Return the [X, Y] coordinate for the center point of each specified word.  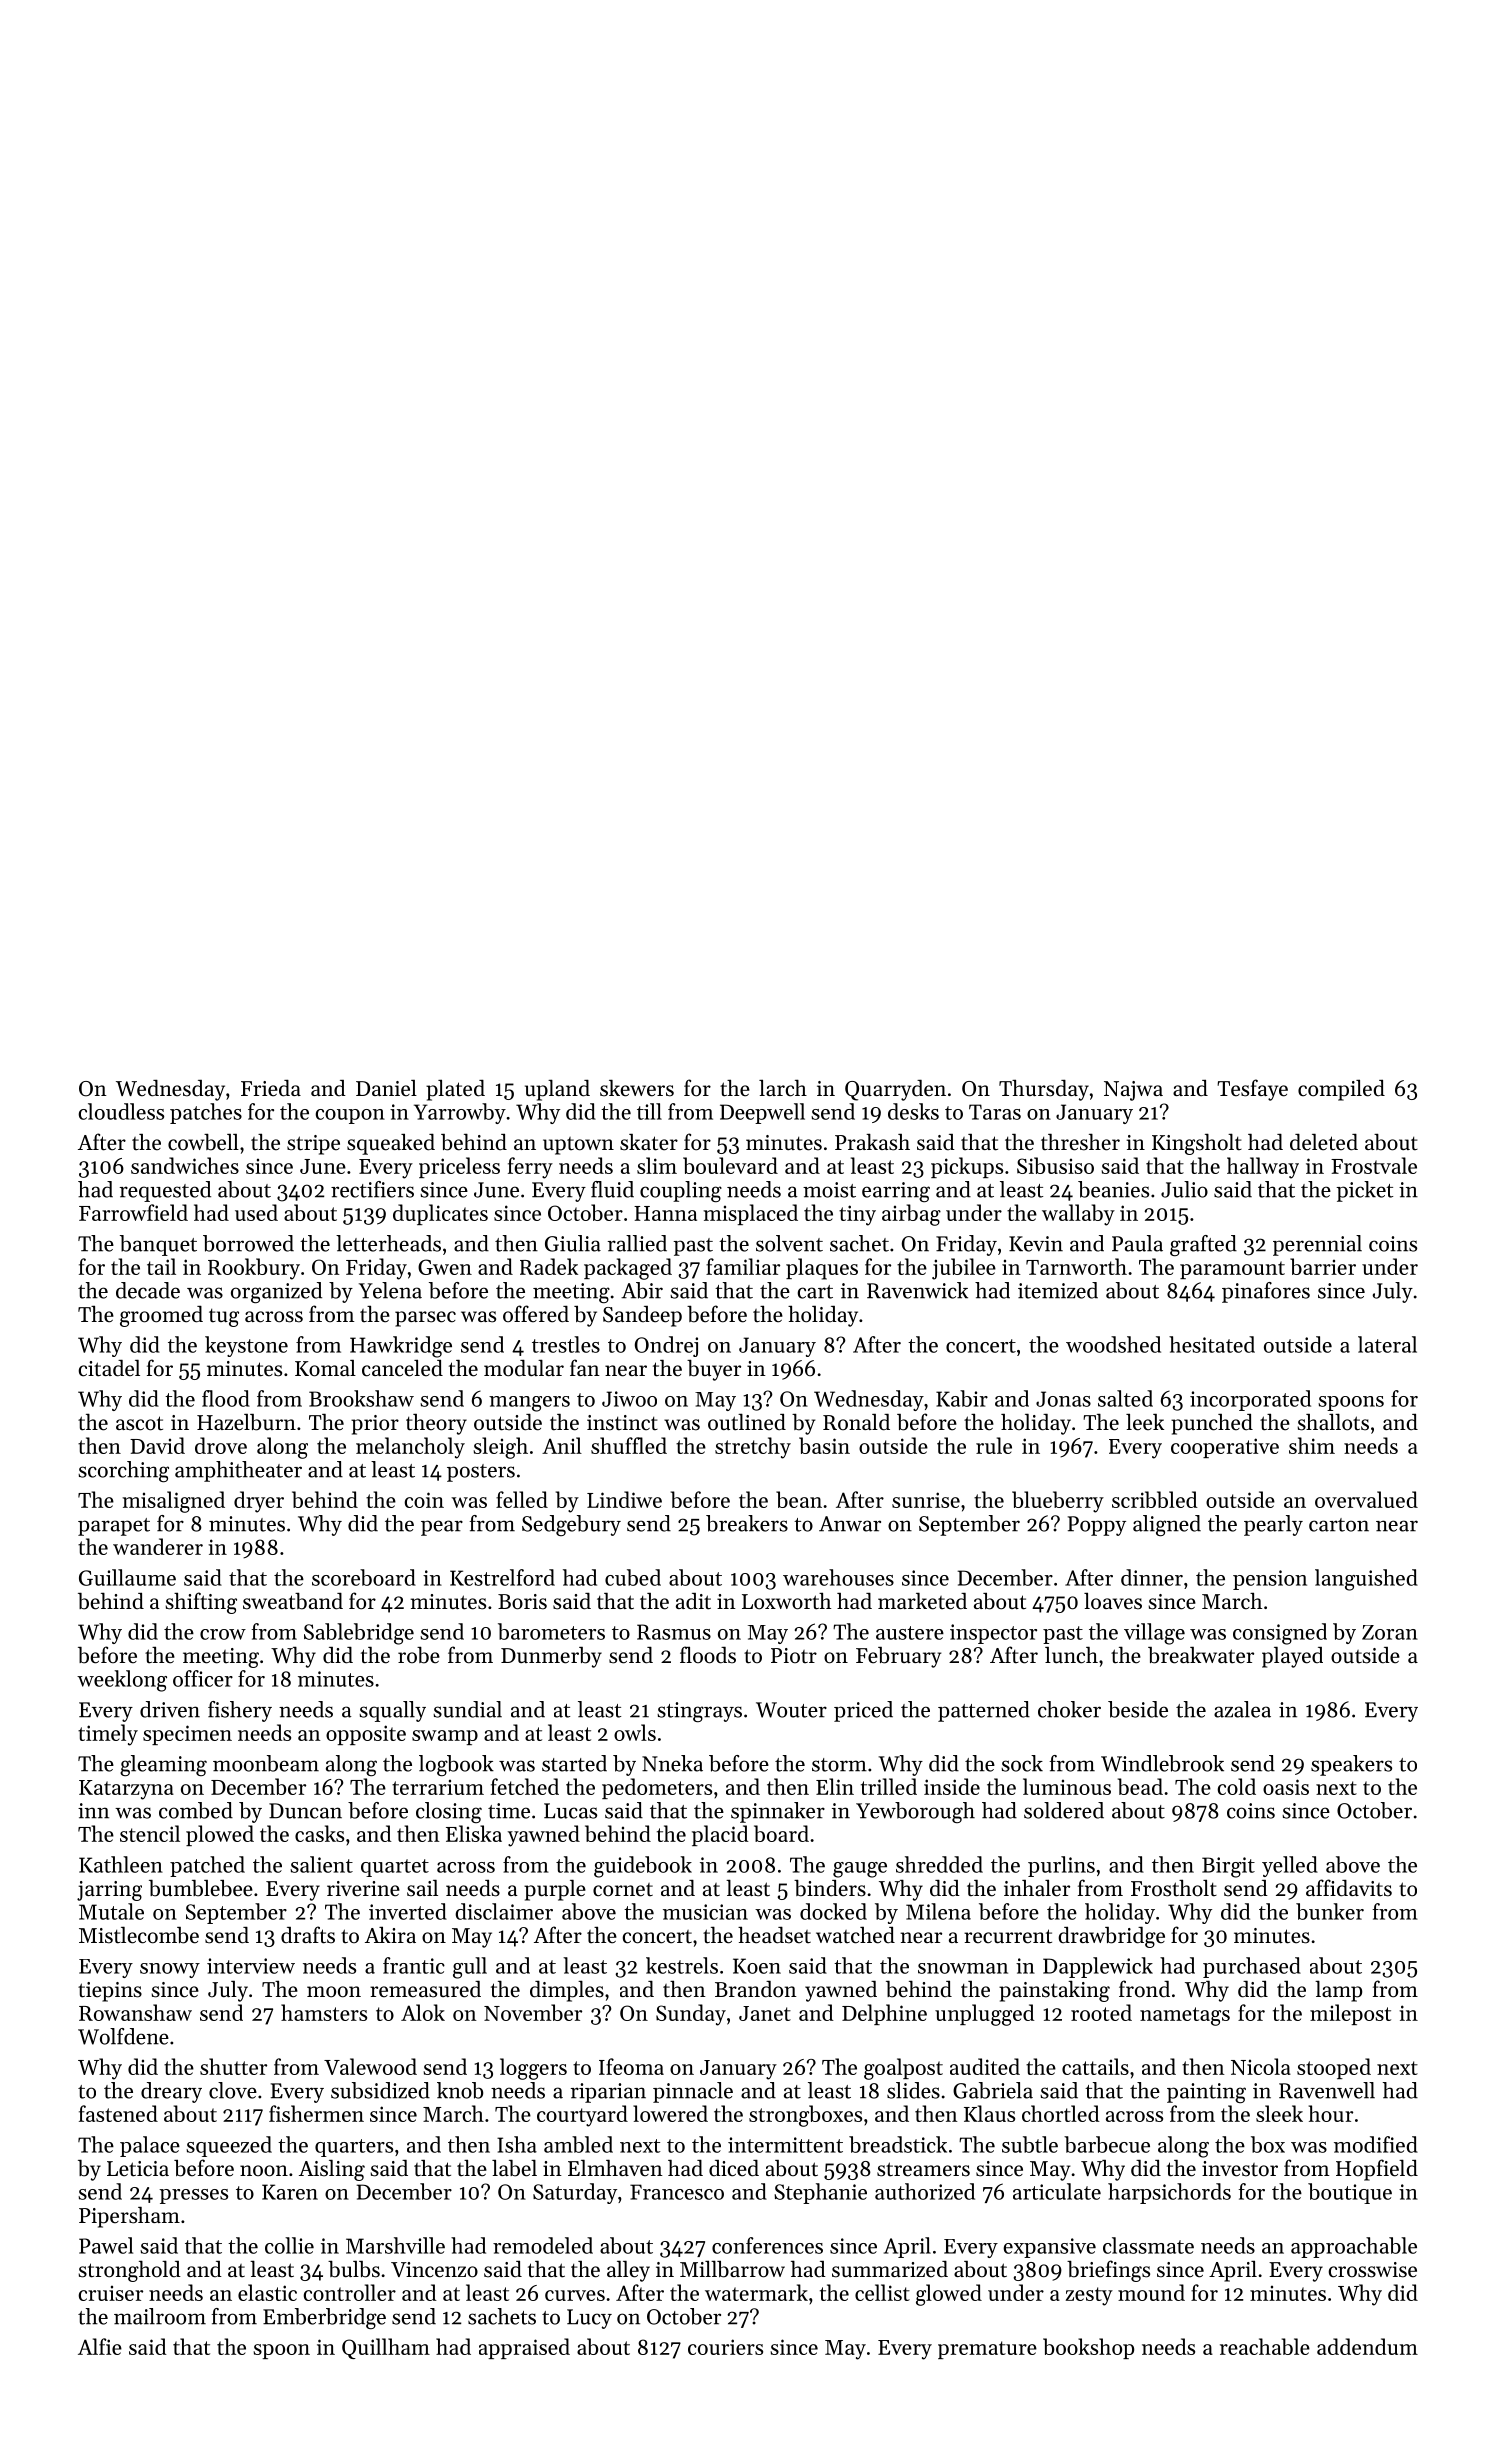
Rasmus [674, 1632]
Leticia [138, 2169]
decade [148, 1290]
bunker [1330, 1911]
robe [419, 1655]
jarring [109, 1891]
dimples [567, 1991]
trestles [566, 1344]
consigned [1280, 1634]
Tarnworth [1076, 1266]
